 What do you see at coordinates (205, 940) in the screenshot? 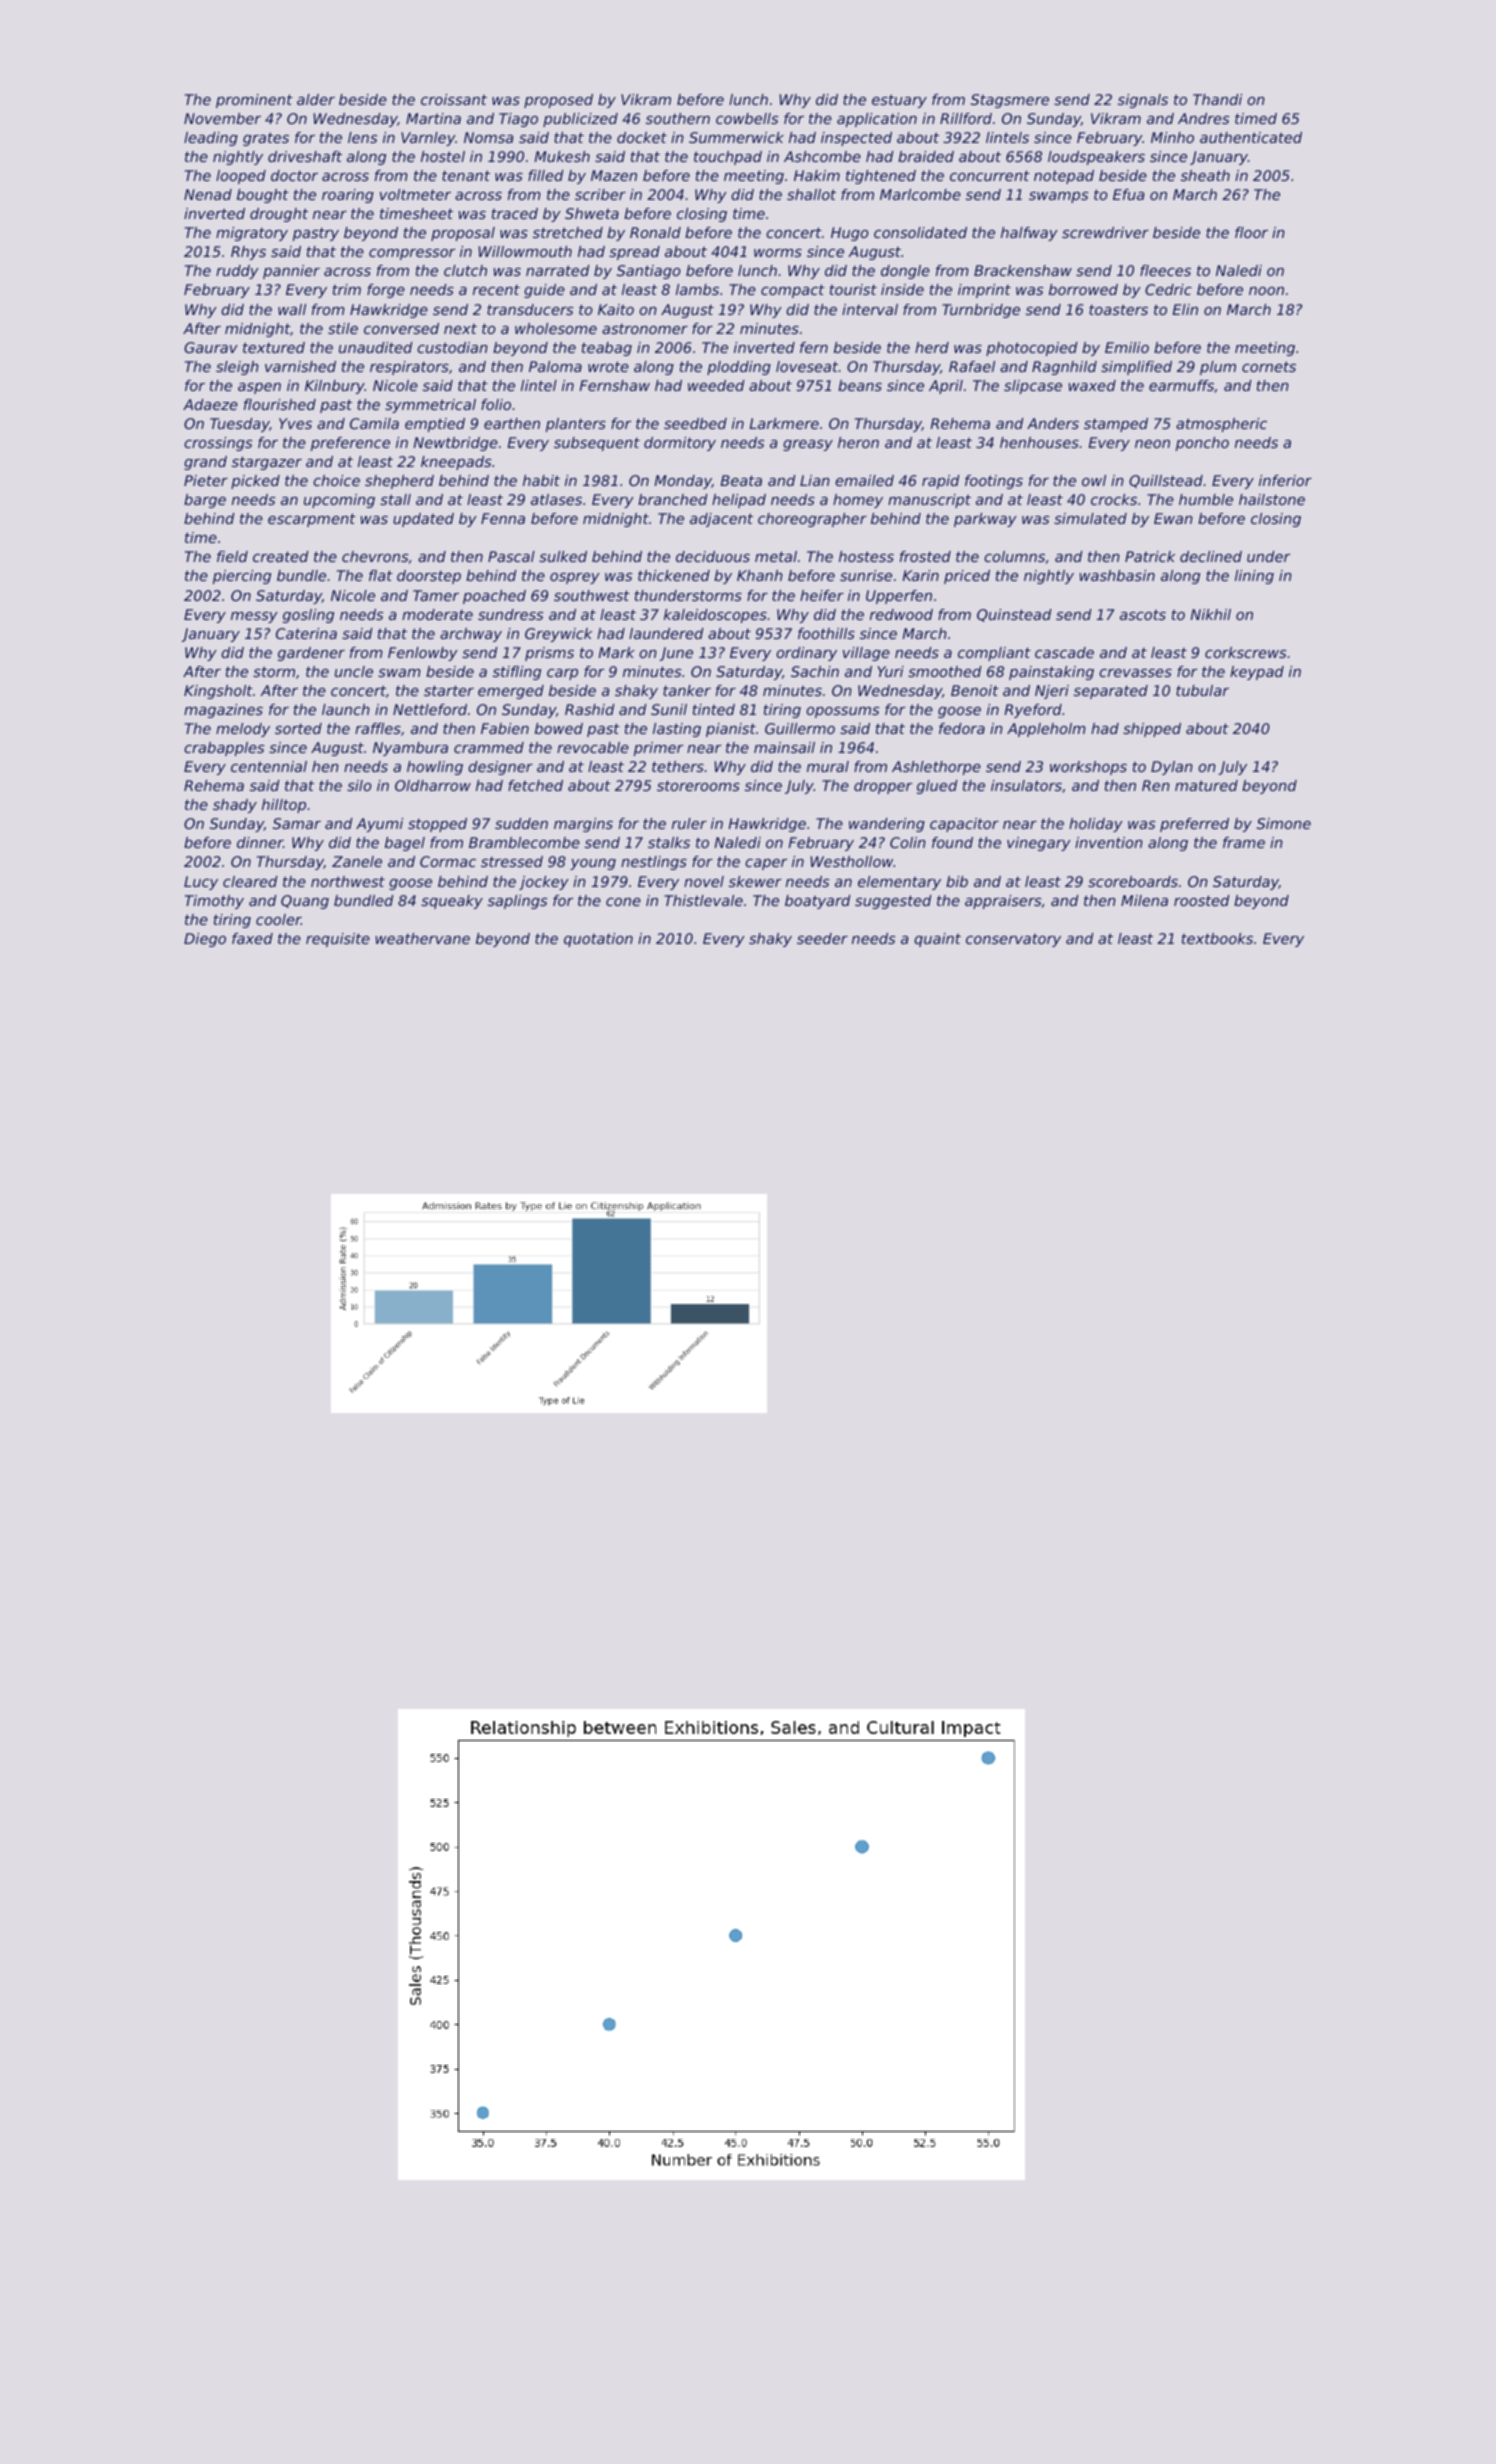
I see `Diego` at bounding box center [205, 940].
